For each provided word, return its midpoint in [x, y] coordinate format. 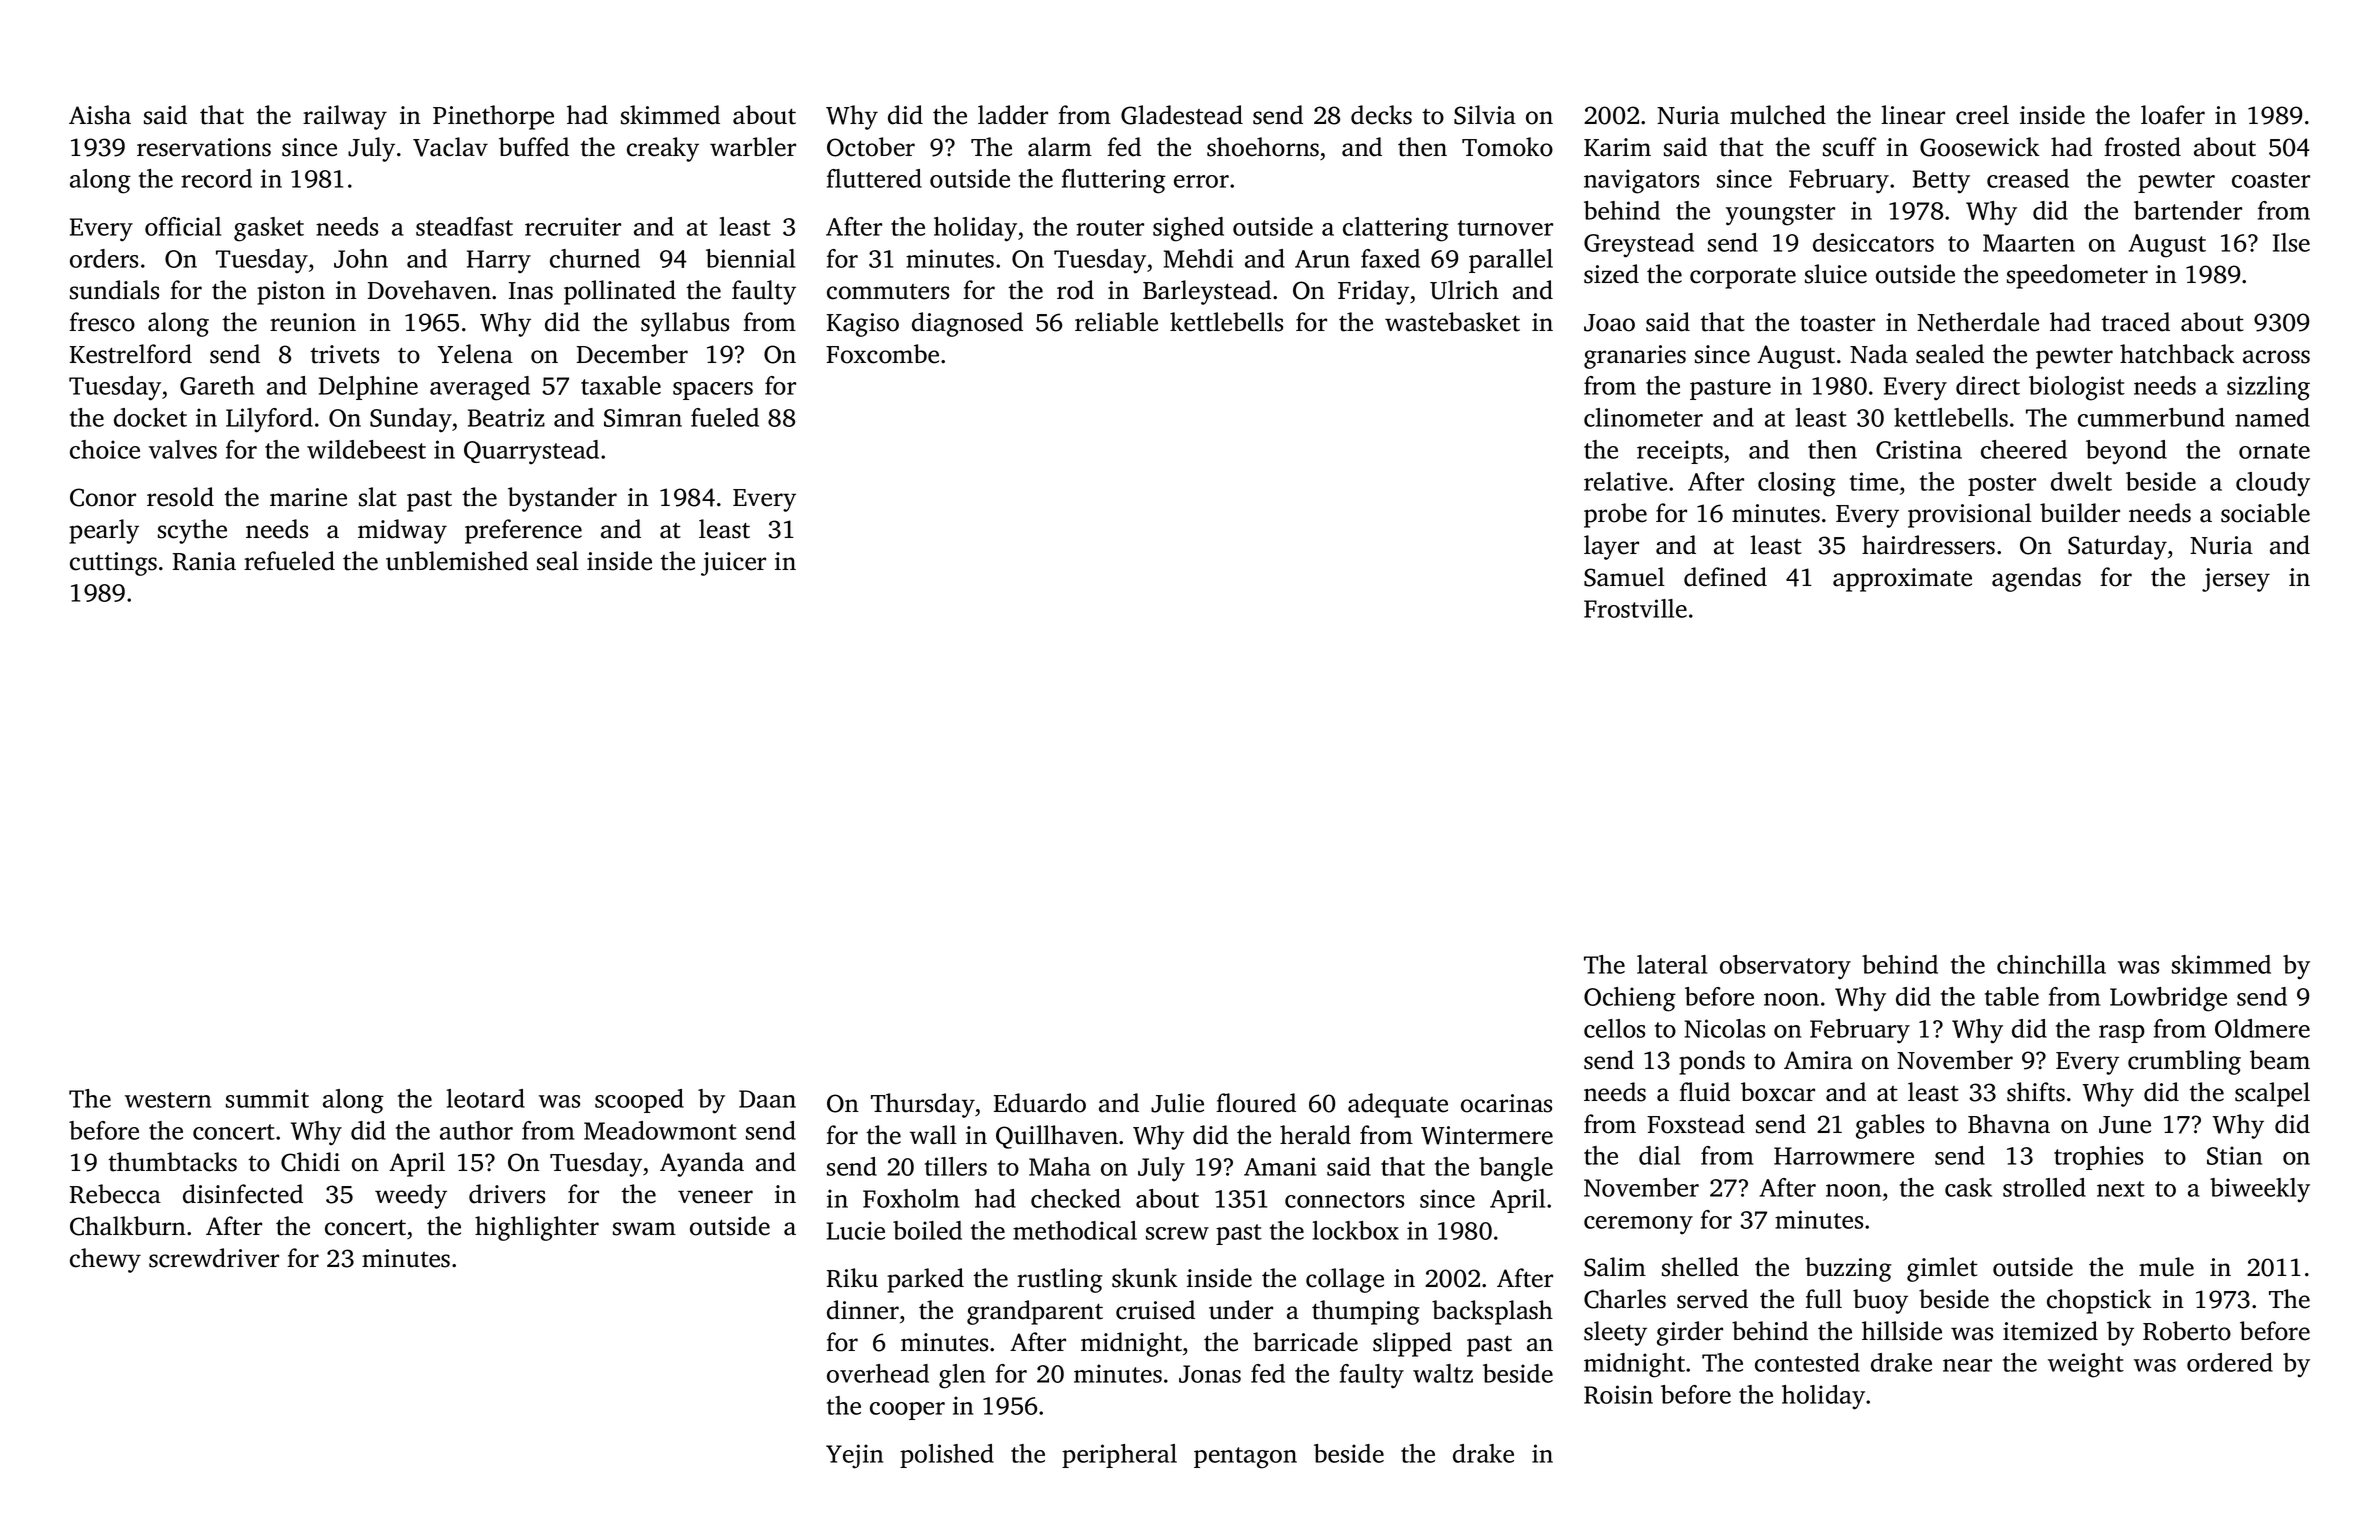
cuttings [113, 564]
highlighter [537, 1228]
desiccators [1873, 242]
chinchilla [2051, 964]
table [2012, 996]
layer [1611, 547]
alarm [1060, 147]
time [1874, 481]
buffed [534, 147]
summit [267, 1098]
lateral [1672, 964]
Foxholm [911, 1198]
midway [402, 531]
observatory [1785, 967]
